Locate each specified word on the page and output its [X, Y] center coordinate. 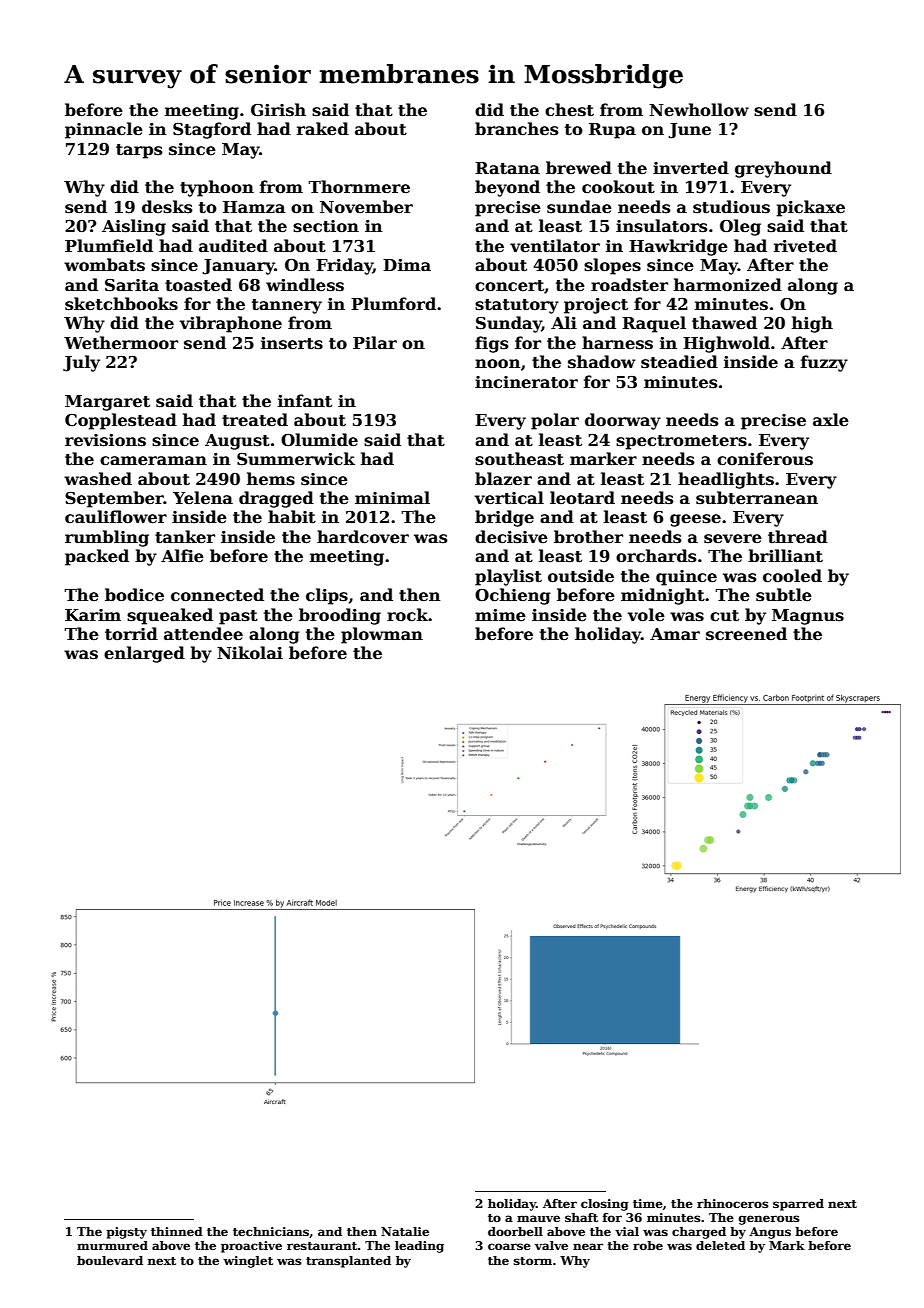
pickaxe [810, 208]
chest [569, 110]
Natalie [405, 1231]
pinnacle [104, 130]
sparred [798, 1205]
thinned [177, 1231]
